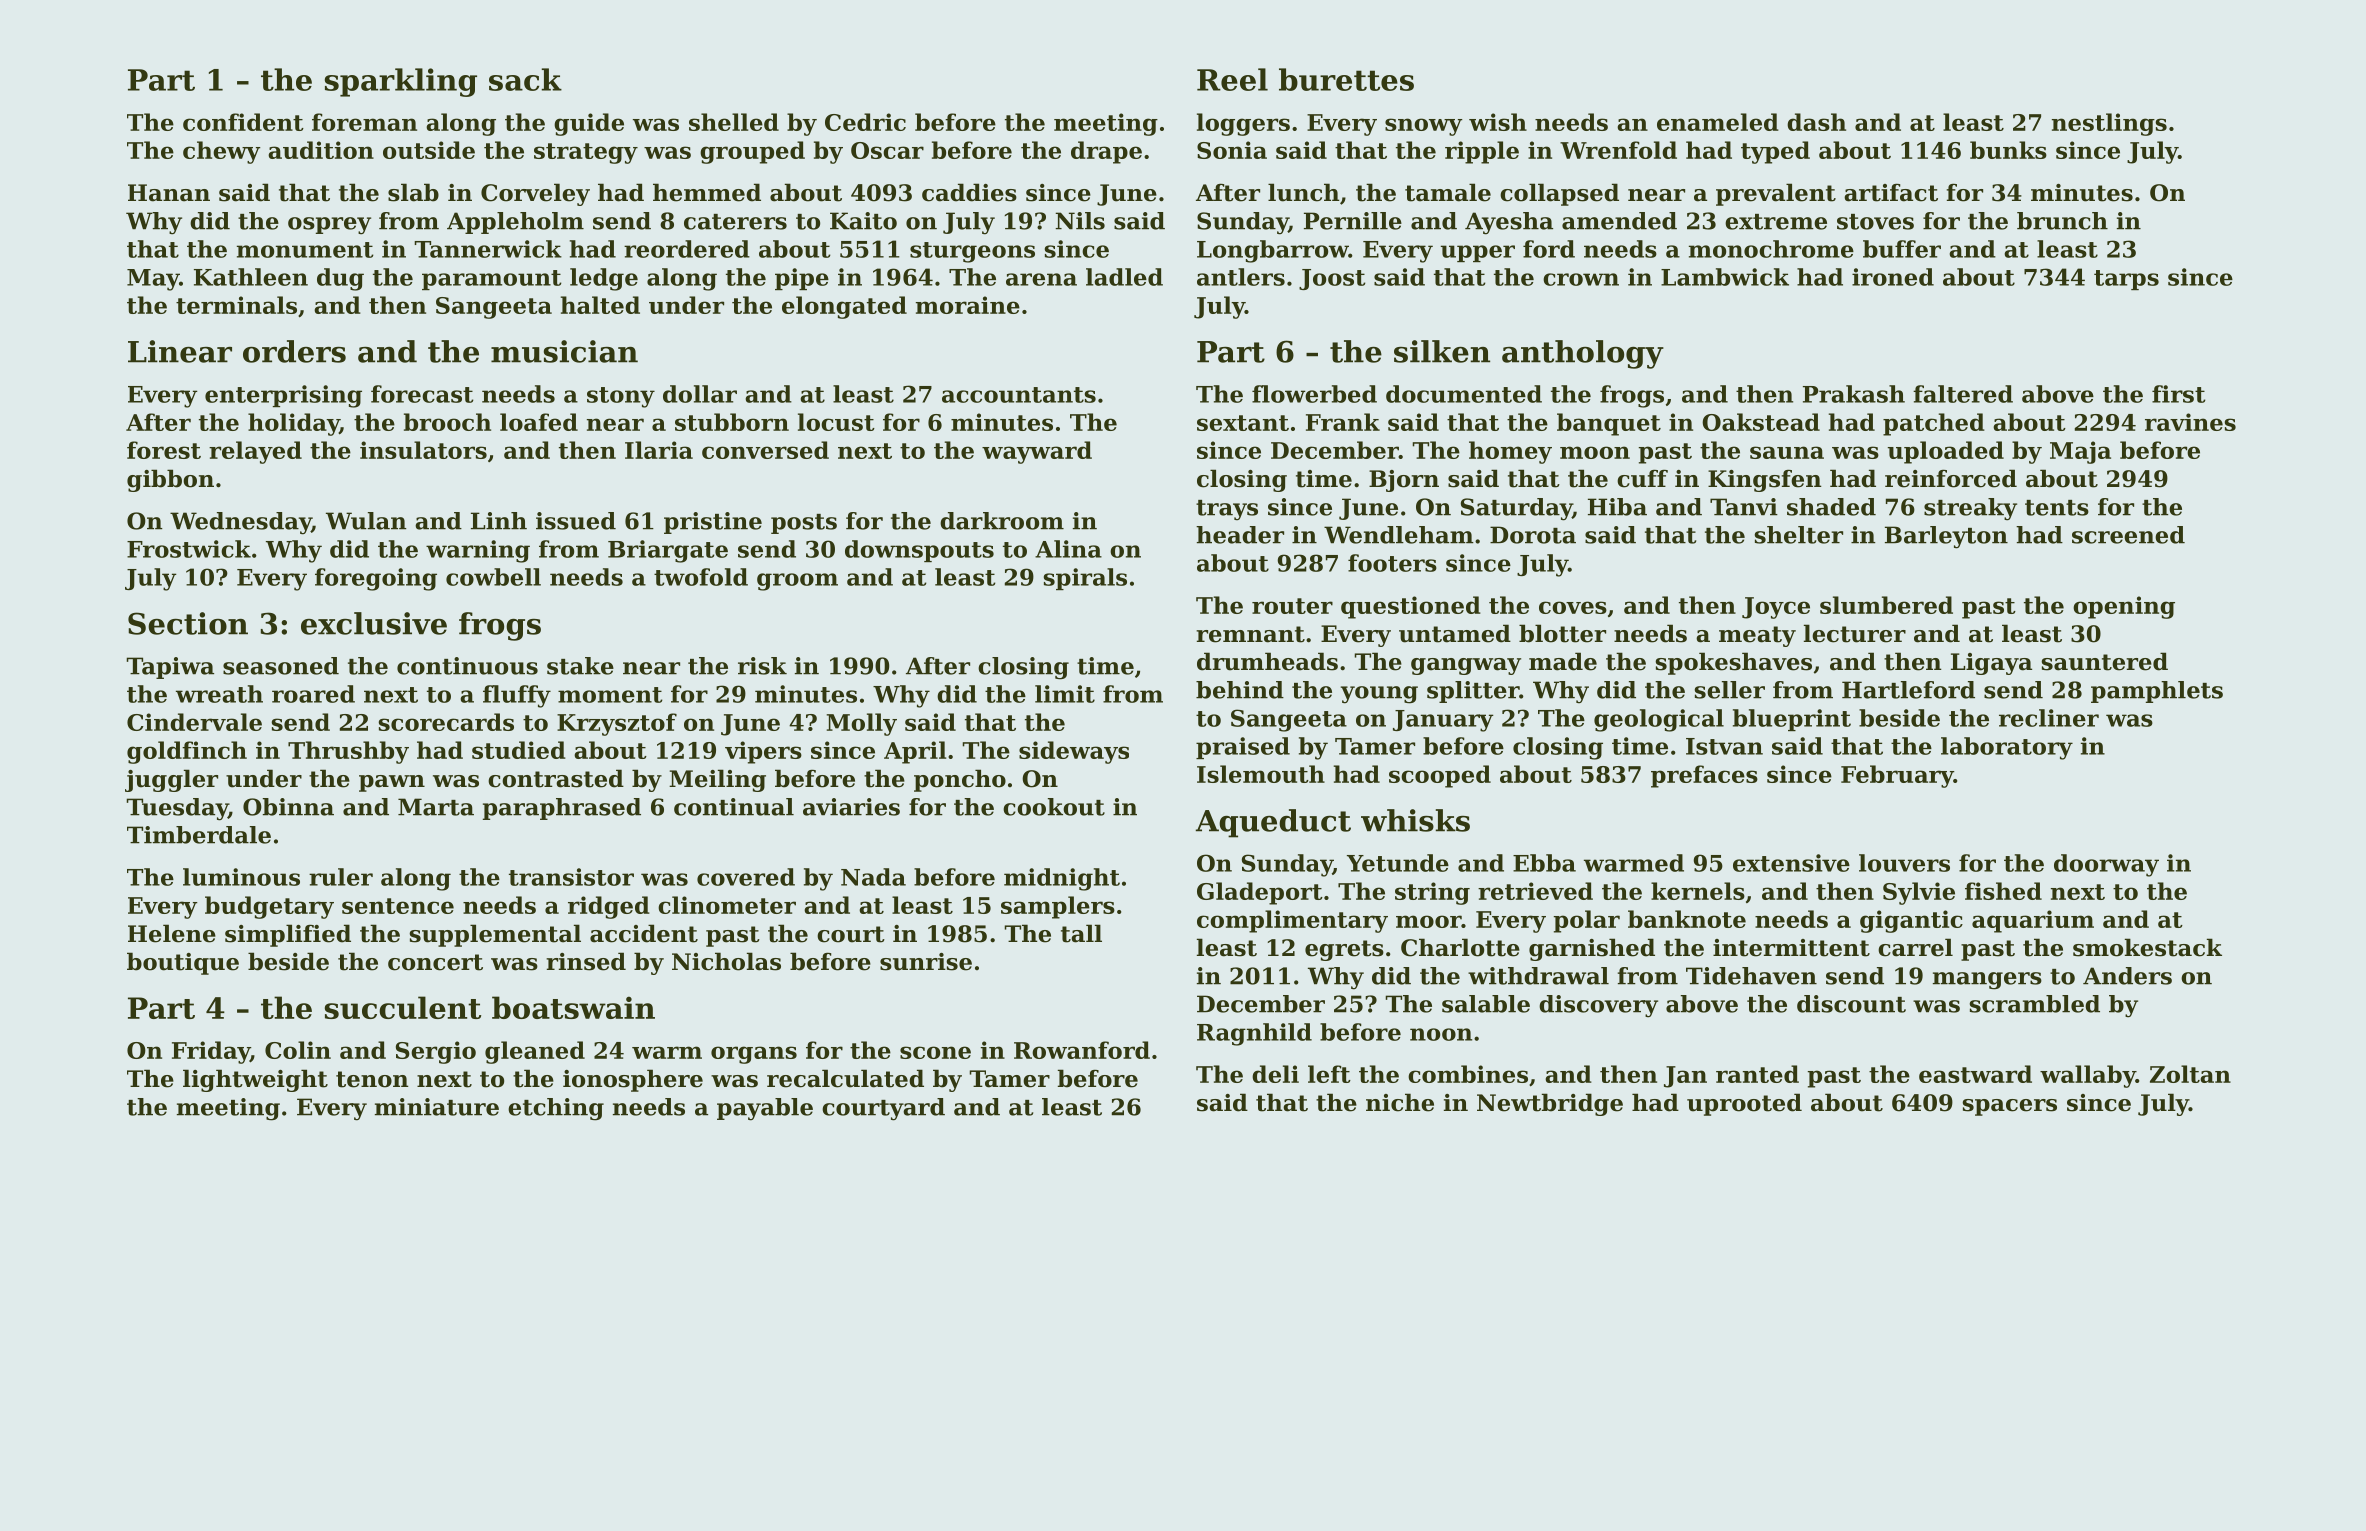  Describe the element at coordinates (1243, 748) in the document. I see `praised` at that location.
